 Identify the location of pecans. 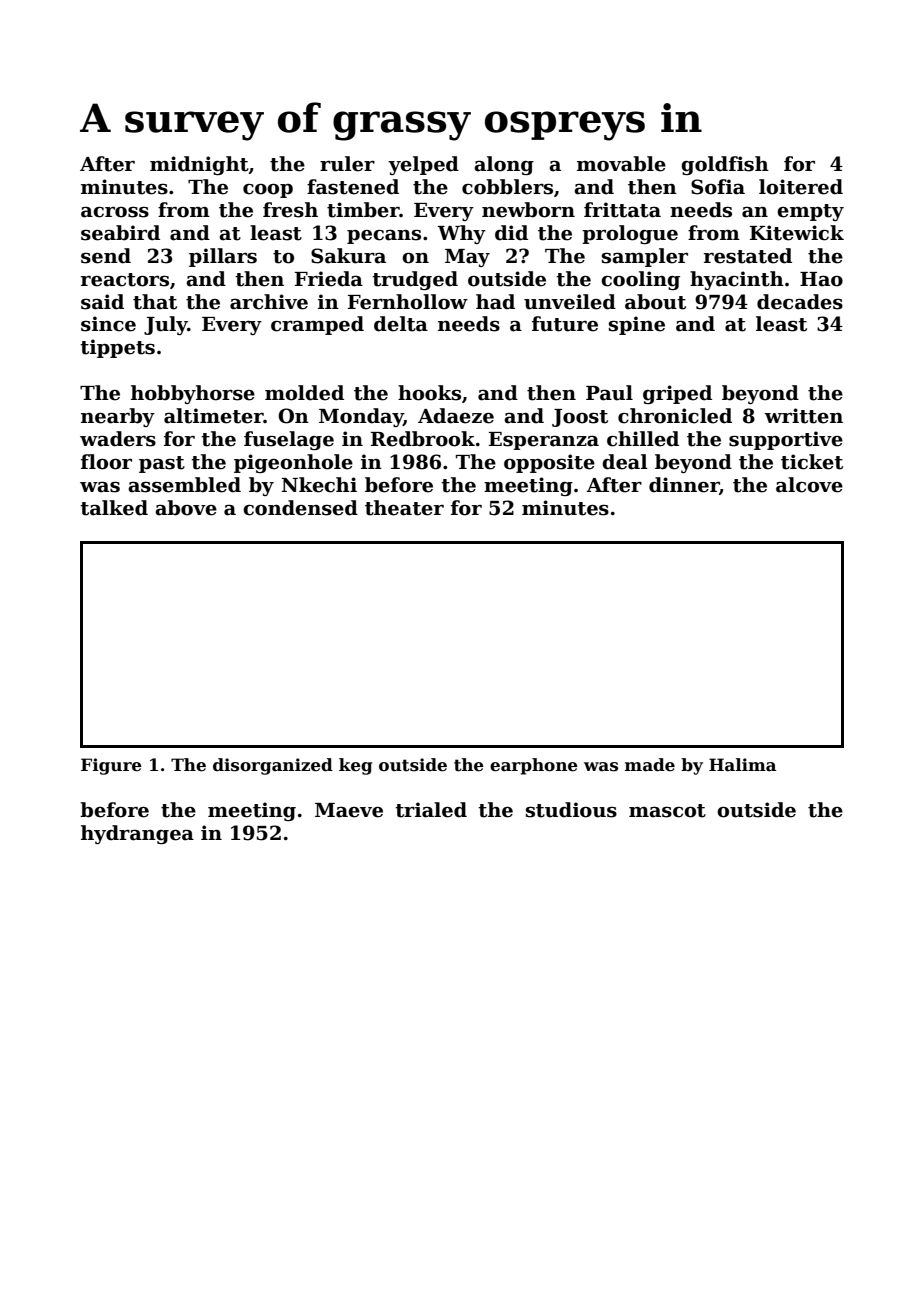
(384, 237).
